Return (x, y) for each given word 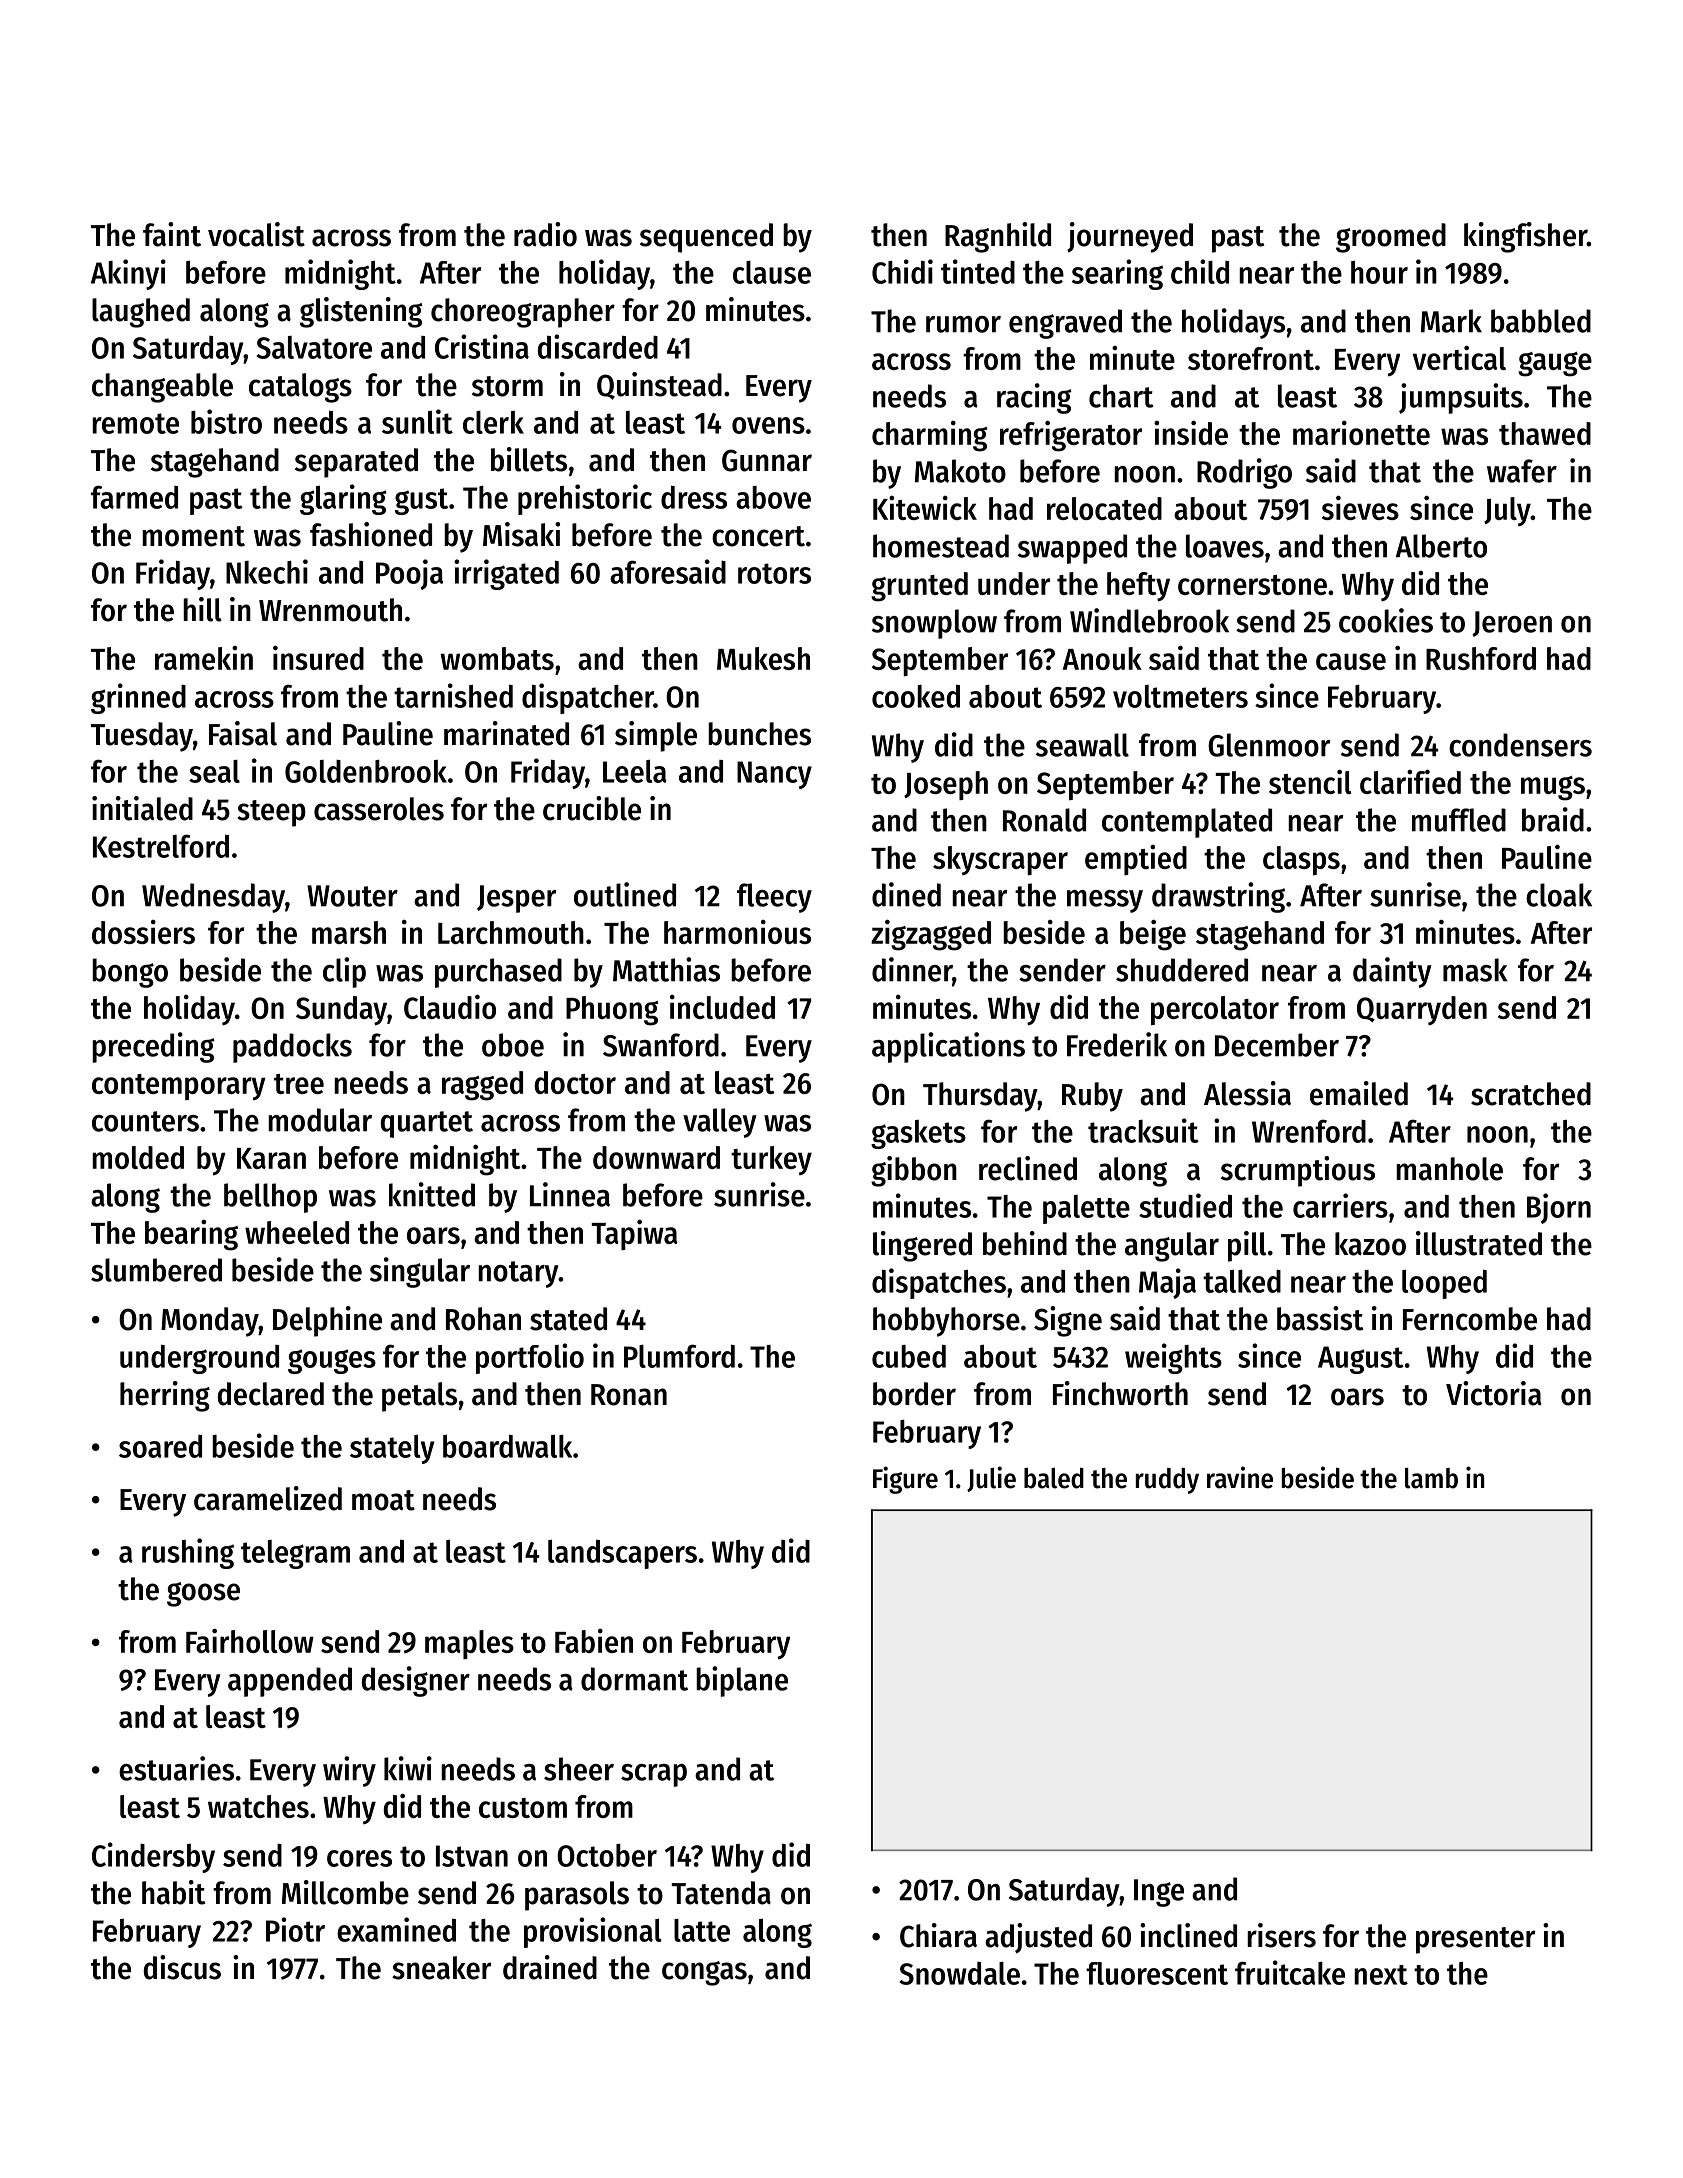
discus (182, 1967)
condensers (1520, 745)
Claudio (450, 1006)
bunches (759, 734)
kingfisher (1525, 237)
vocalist (256, 234)
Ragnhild (998, 237)
